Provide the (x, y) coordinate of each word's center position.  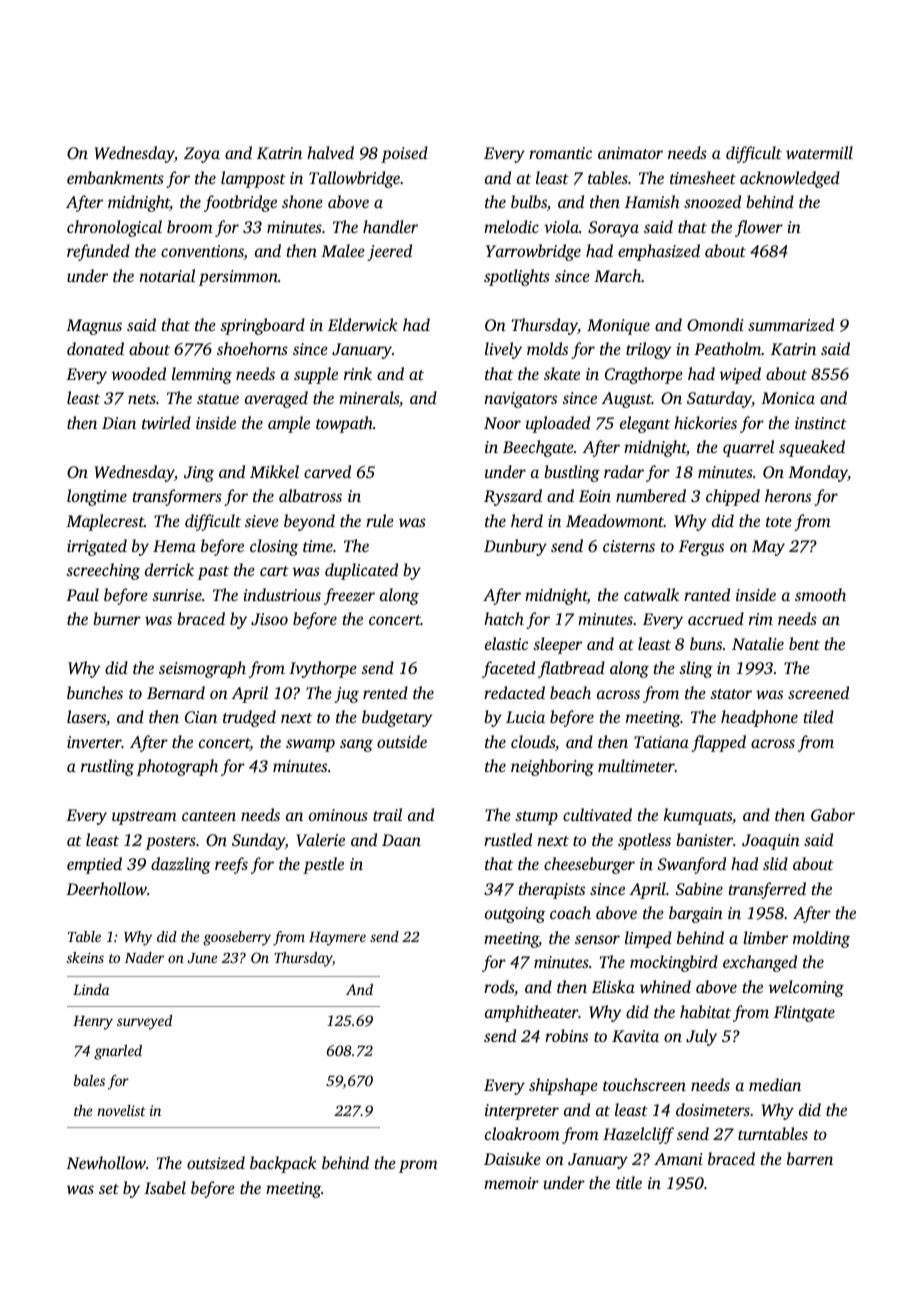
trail (387, 814)
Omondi (715, 324)
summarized (791, 324)
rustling (107, 767)
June (202, 958)
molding (821, 939)
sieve (262, 521)
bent (804, 643)
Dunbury (515, 547)
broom (190, 226)
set (109, 1189)
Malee (343, 250)
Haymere (337, 939)
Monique (618, 327)
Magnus (94, 327)
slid (775, 863)
